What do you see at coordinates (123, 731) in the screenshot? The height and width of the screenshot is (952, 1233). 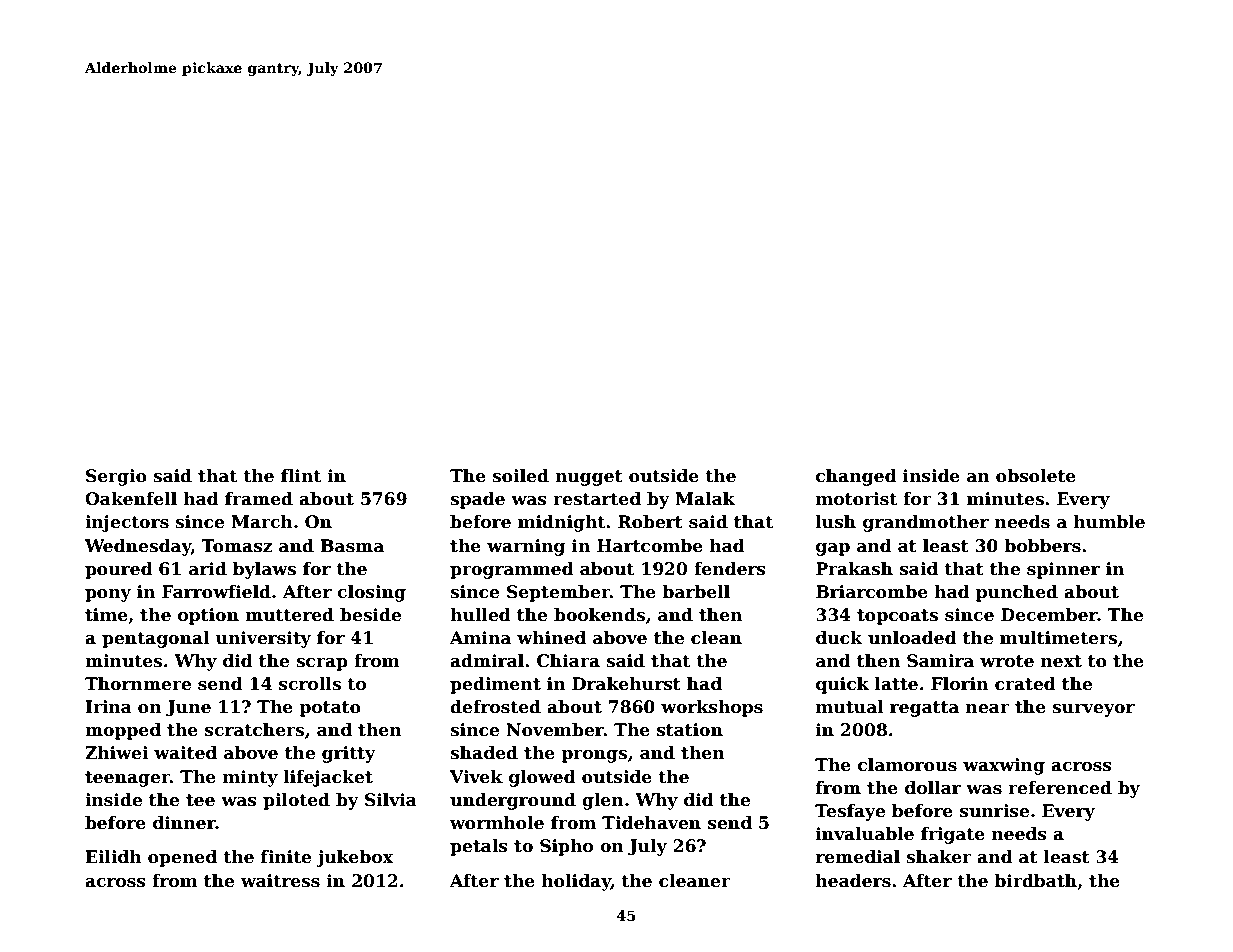 I see `mopped` at bounding box center [123, 731].
